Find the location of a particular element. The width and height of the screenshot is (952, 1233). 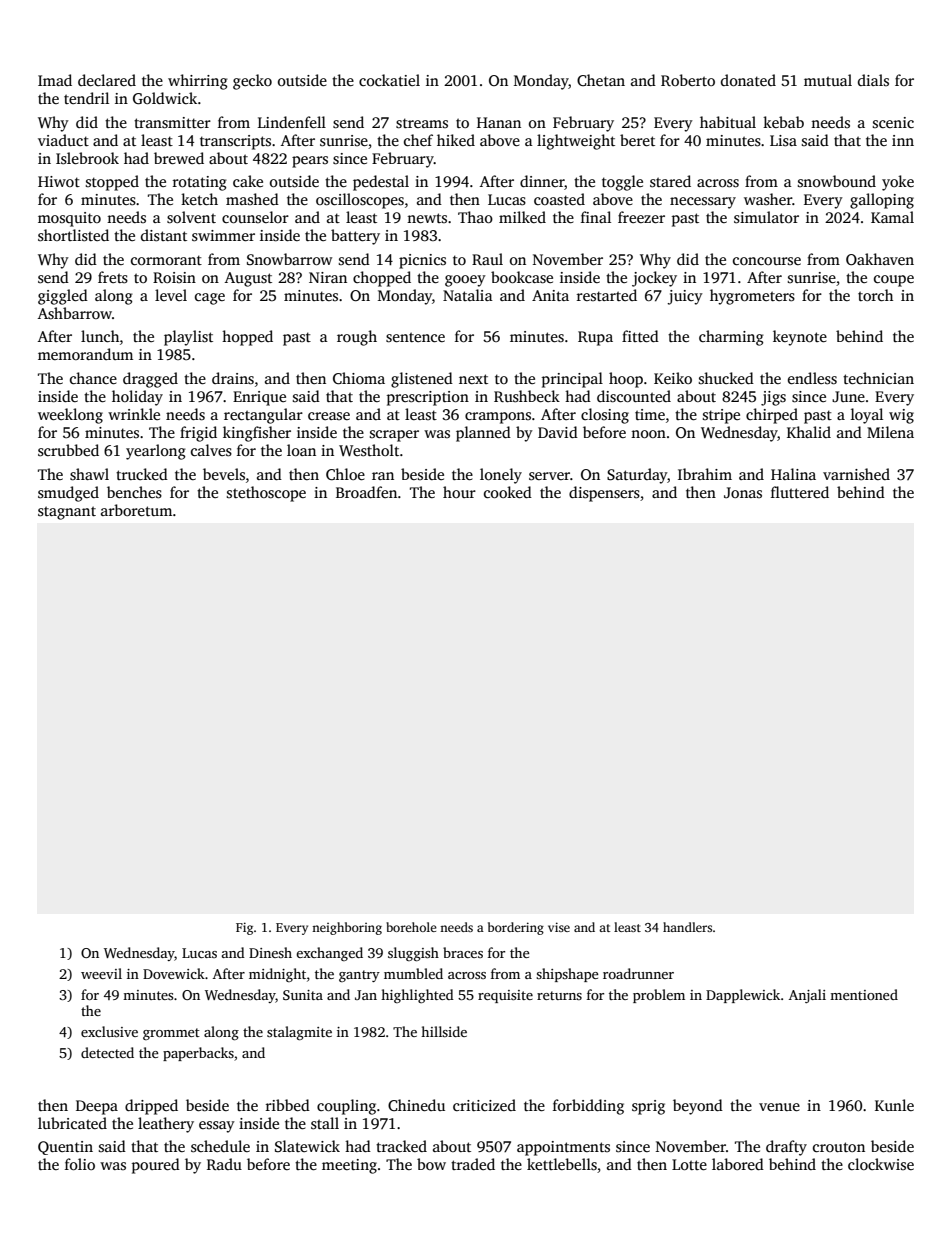

clockwise is located at coordinates (881, 1164).
